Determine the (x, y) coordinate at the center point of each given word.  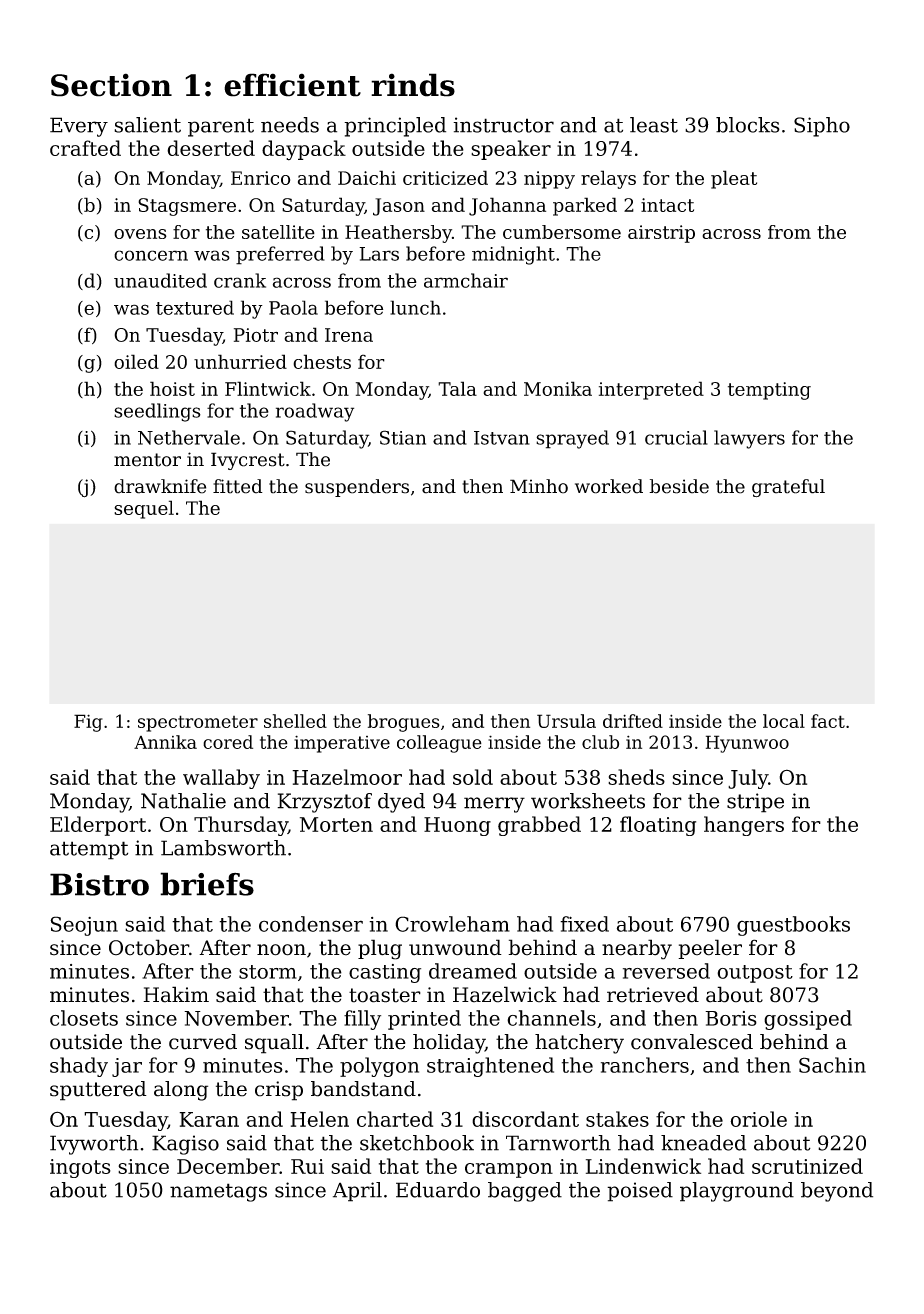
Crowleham (452, 924)
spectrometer (198, 723)
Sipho (822, 127)
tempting (769, 391)
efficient (292, 85)
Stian (403, 437)
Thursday (241, 826)
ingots (80, 1168)
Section (111, 85)
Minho (539, 486)
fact (828, 721)
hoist (172, 388)
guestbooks (793, 926)
